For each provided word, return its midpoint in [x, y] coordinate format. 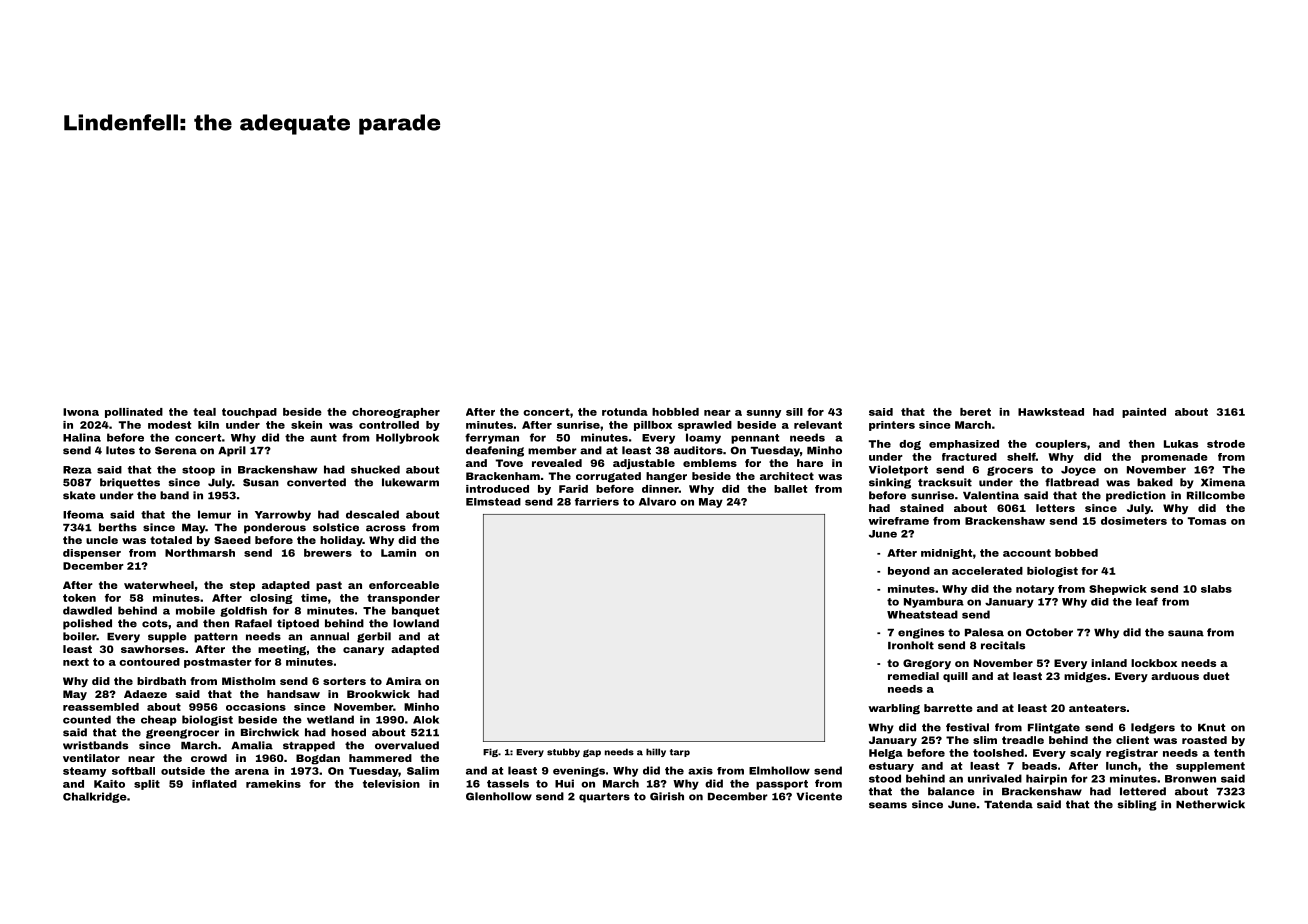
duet [1216, 676]
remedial [913, 676]
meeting [282, 650]
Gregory [927, 664]
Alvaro [657, 501]
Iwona [81, 412]
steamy [84, 772]
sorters [344, 681]
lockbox [1154, 663]
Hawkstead [1051, 412]
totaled [171, 540]
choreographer [396, 413]
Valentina [991, 495]
